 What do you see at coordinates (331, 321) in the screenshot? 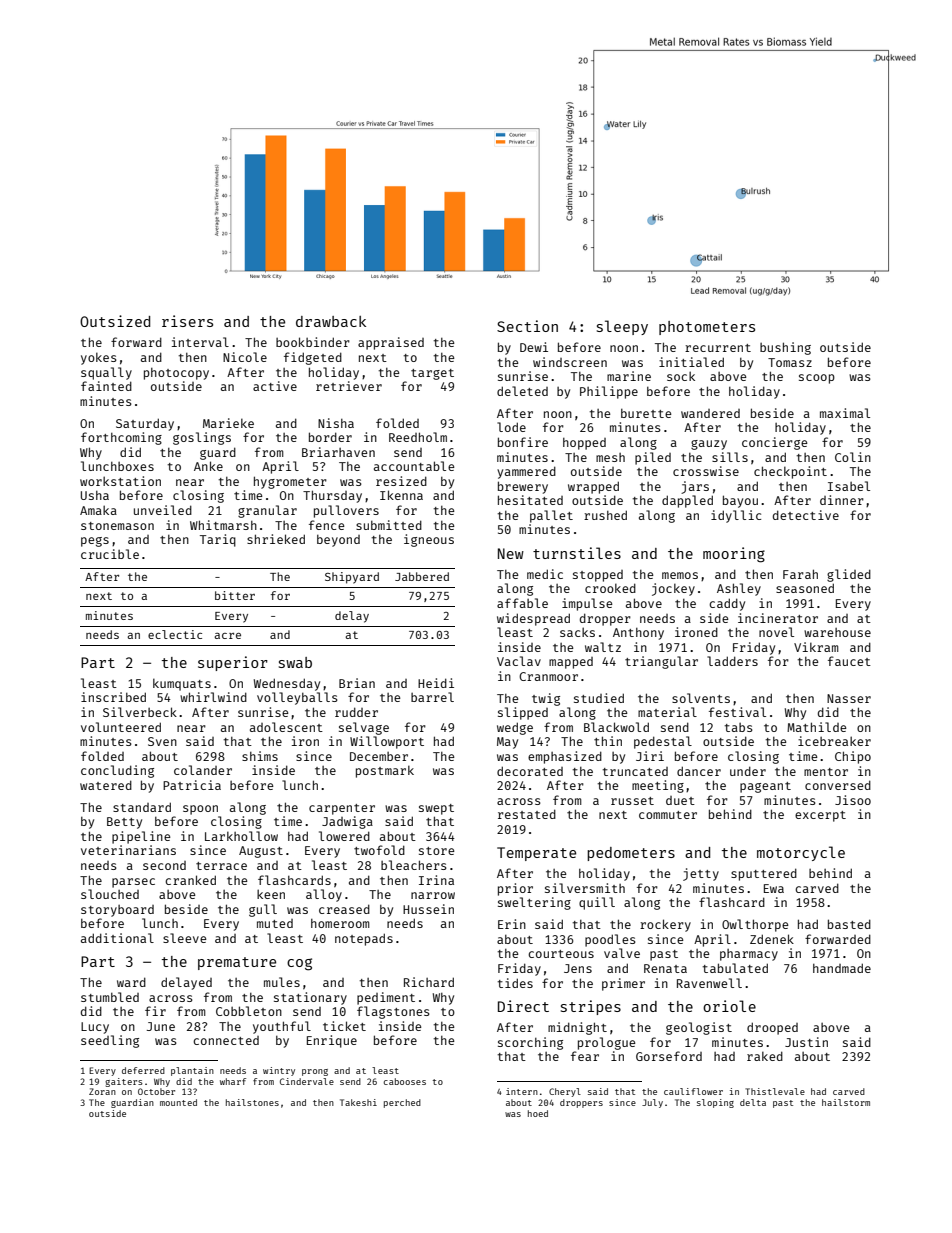
I see `drawback` at bounding box center [331, 321].
